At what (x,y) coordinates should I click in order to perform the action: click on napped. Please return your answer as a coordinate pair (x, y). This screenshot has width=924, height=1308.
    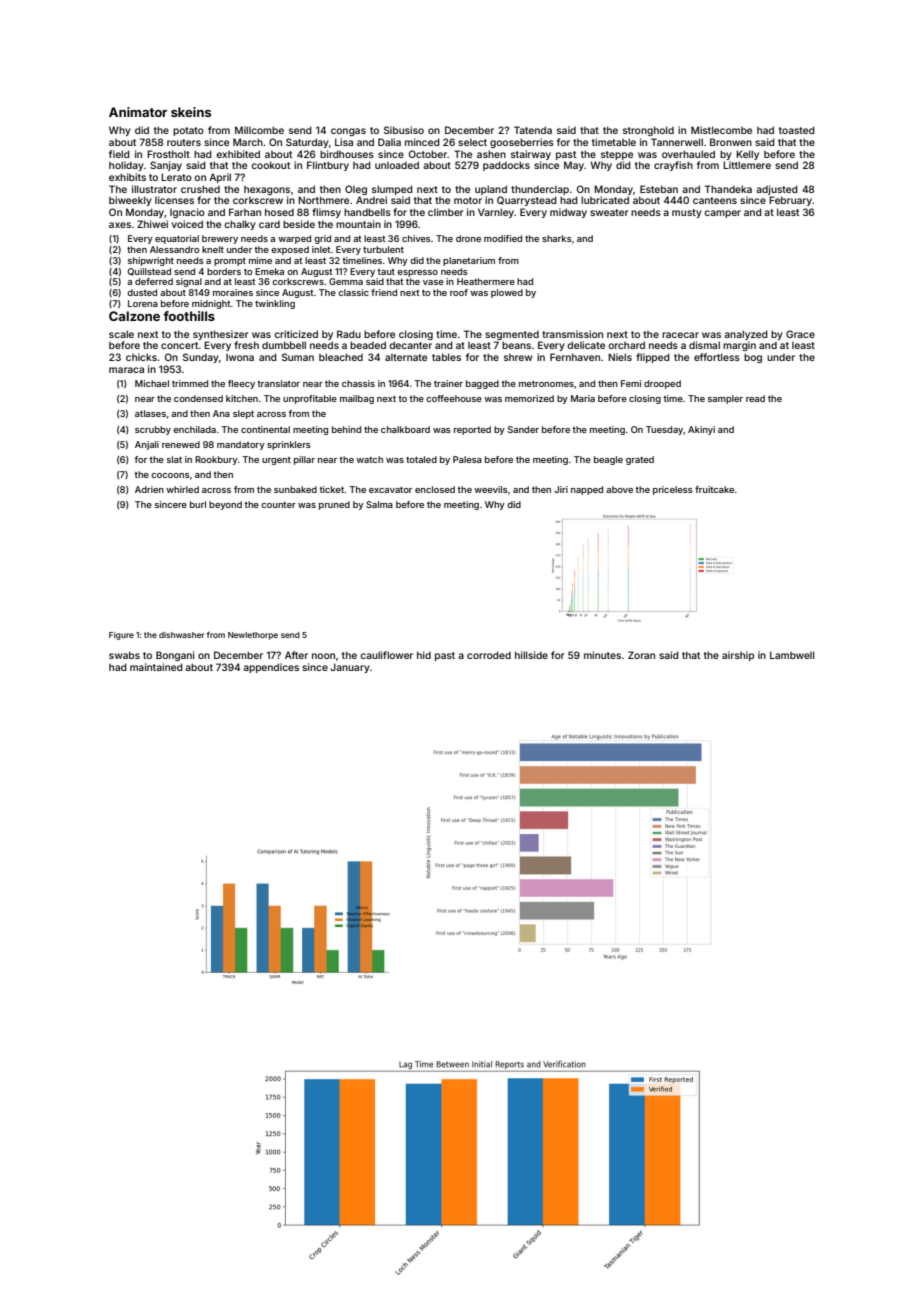
    Looking at the image, I should click on (587, 490).
